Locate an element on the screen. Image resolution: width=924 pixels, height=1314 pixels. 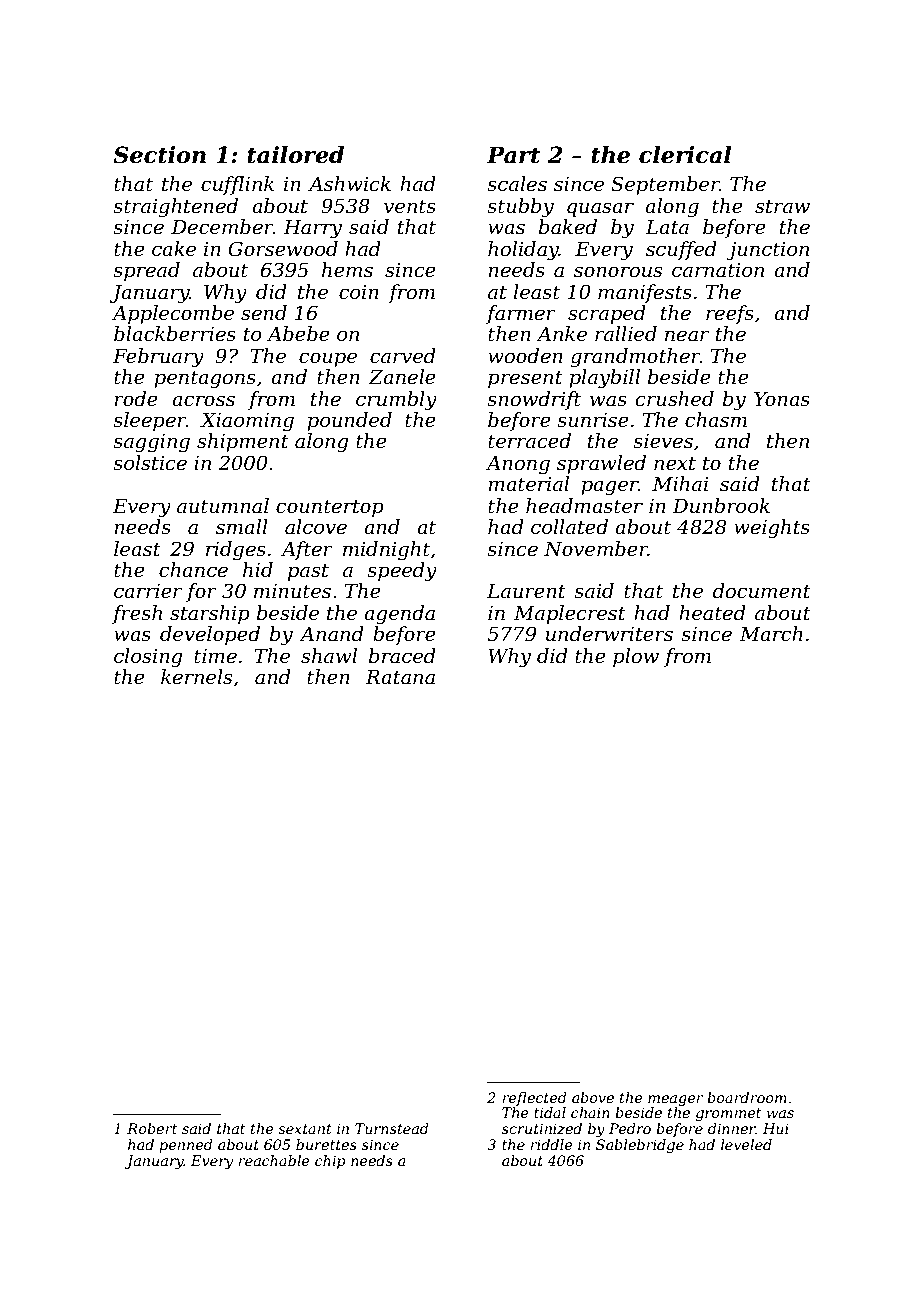
Turnstead is located at coordinates (392, 1128).
